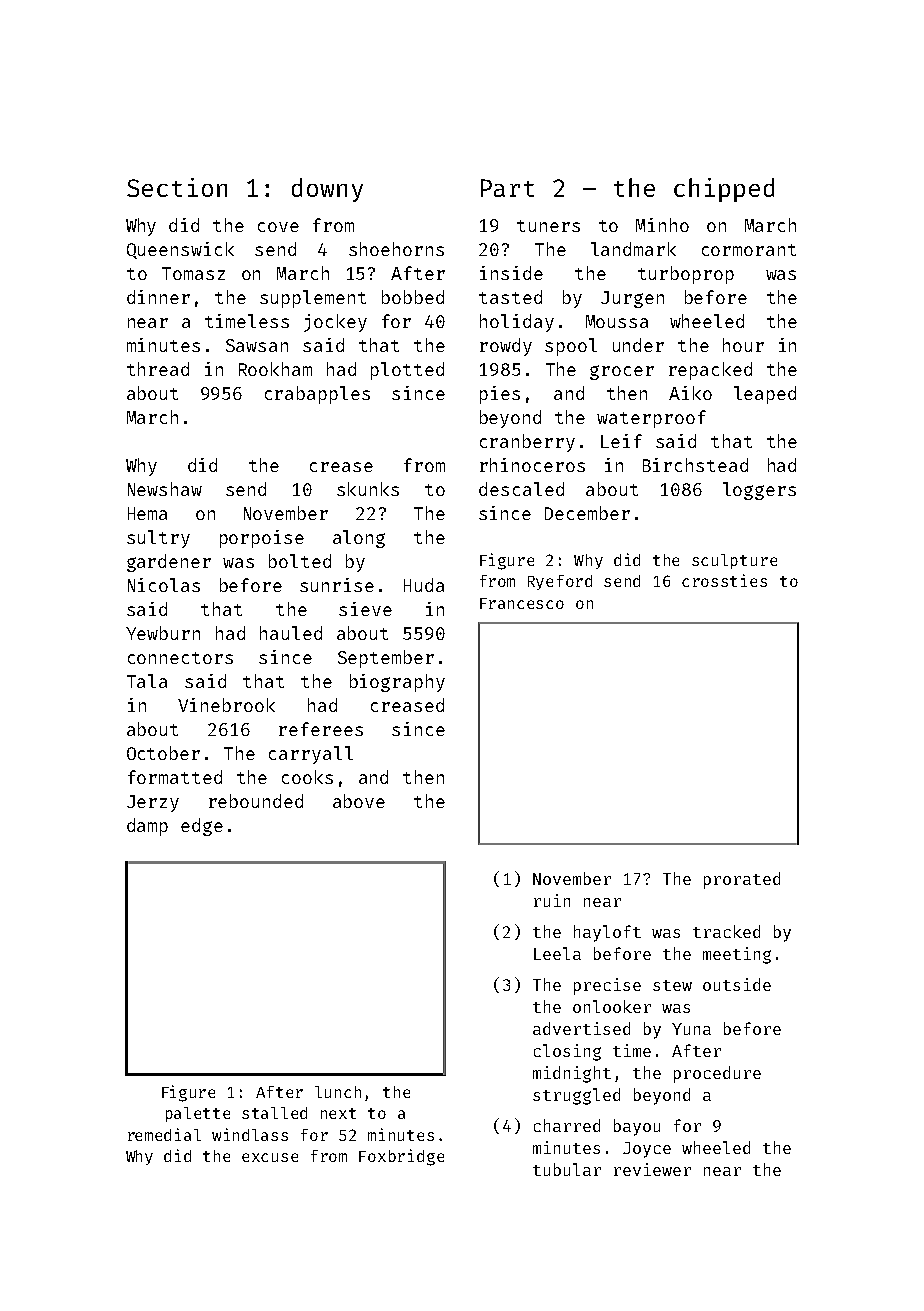  Describe the element at coordinates (198, 1114) in the screenshot. I see `palette` at that location.
